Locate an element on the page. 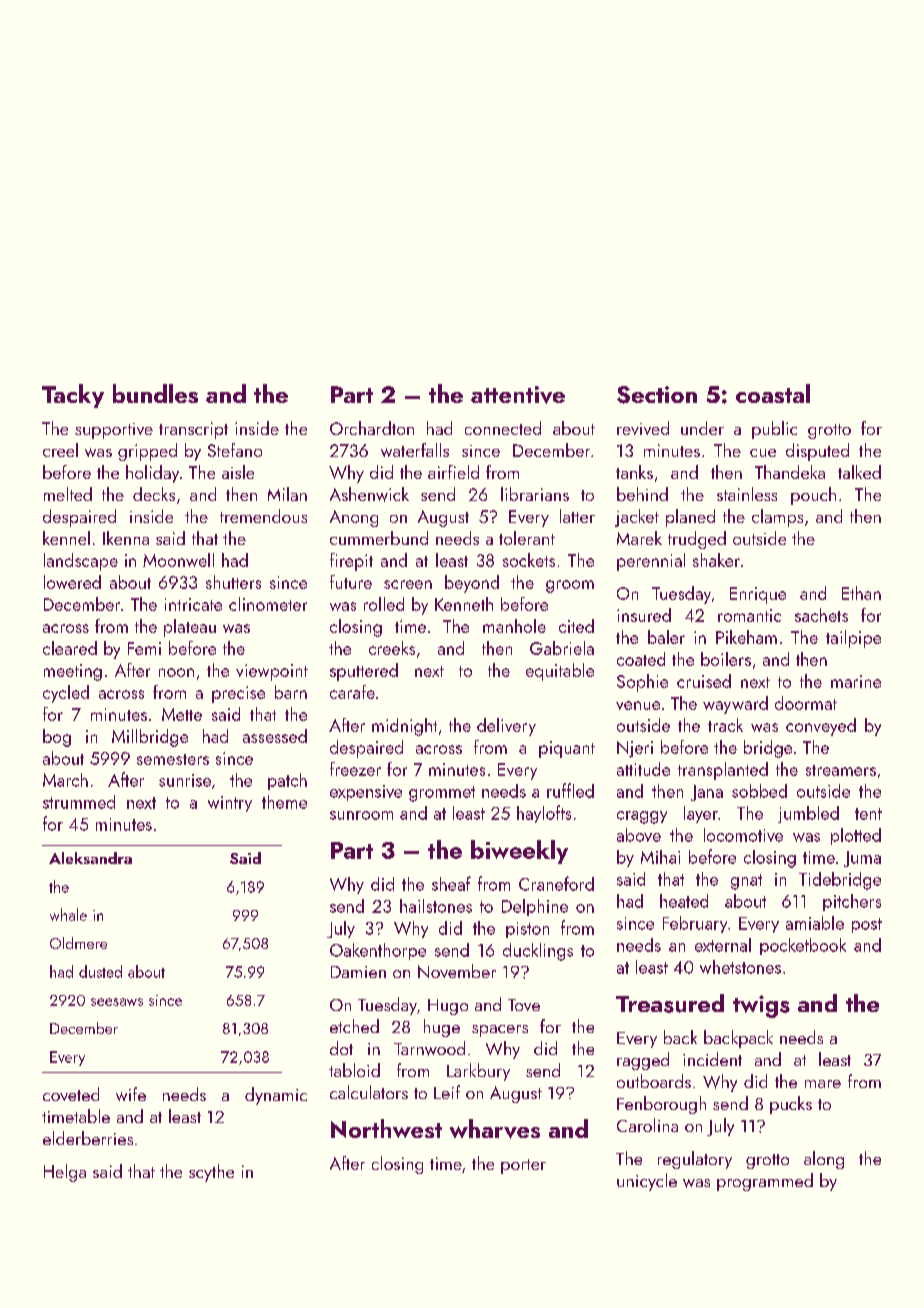  etched is located at coordinates (354, 1026).
